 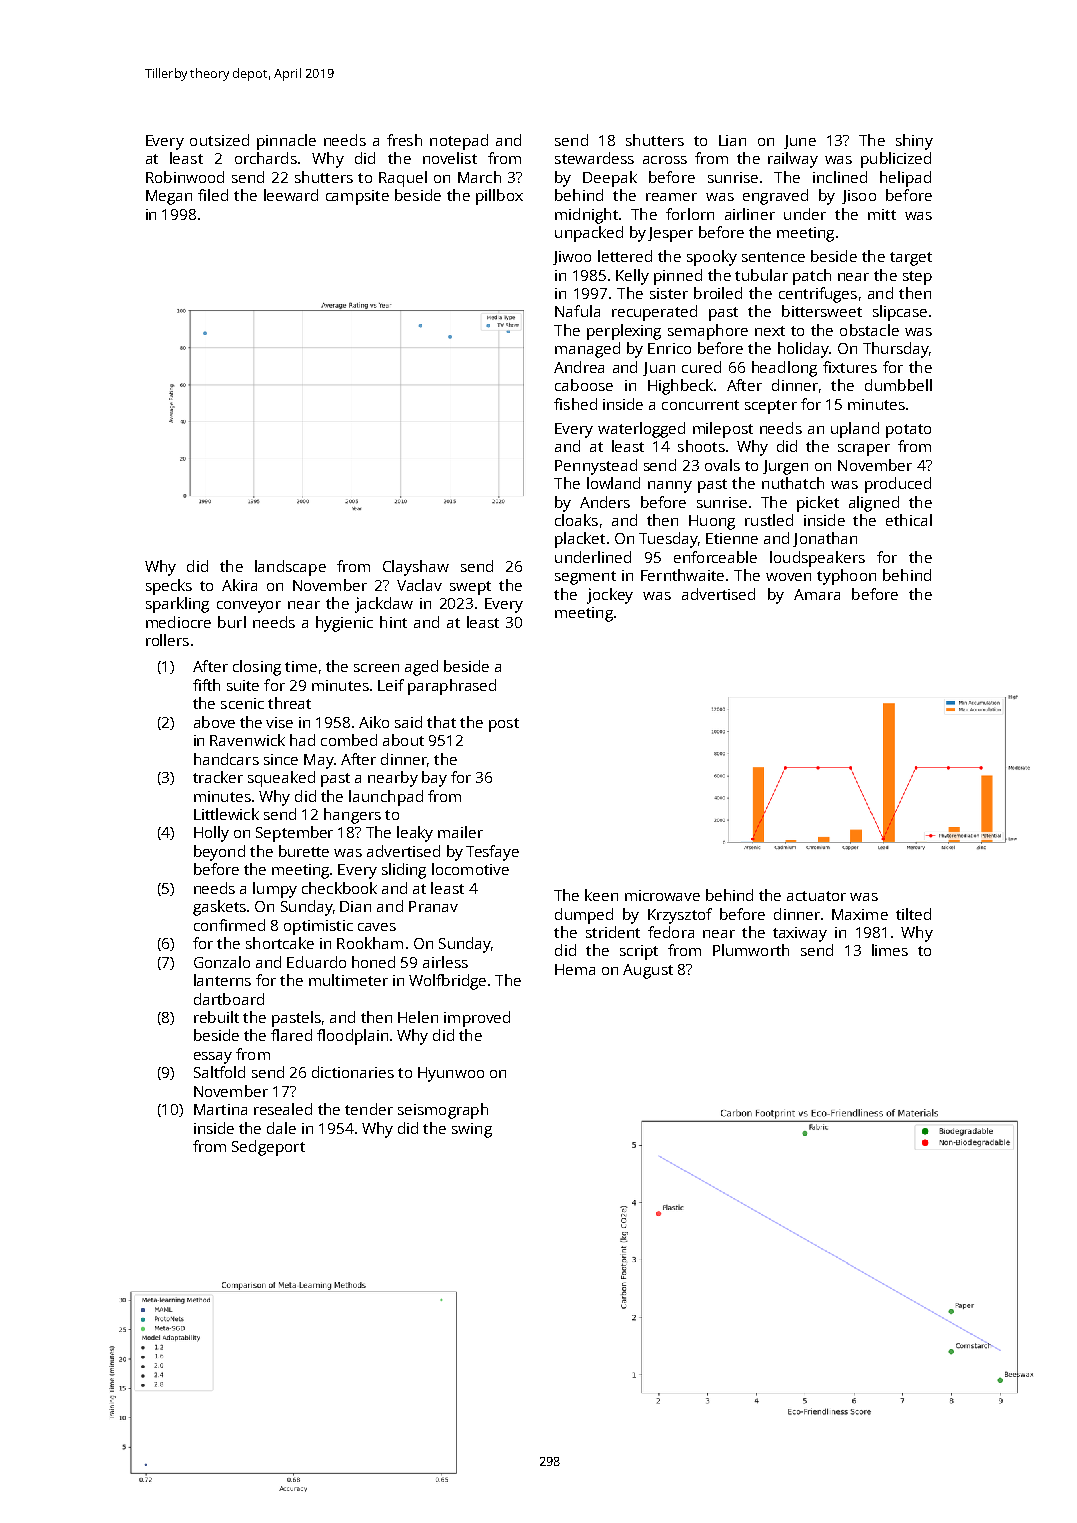 I want to click on swing, so click(x=472, y=1130).
